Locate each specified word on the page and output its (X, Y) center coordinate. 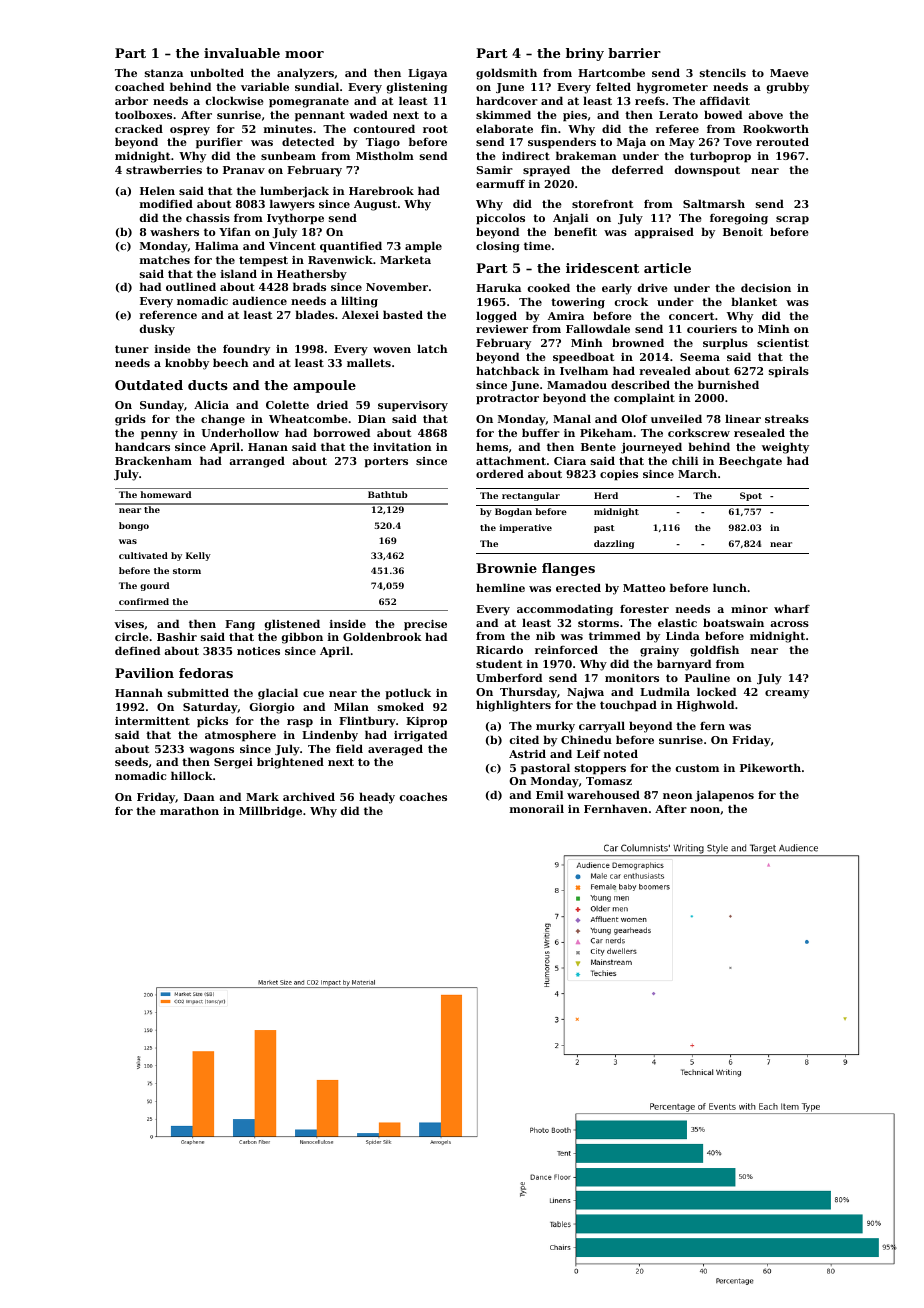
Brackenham (153, 460)
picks (212, 722)
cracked (139, 128)
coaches (423, 796)
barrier (634, 53)
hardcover (507, 100)
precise (425, 625)
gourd (154, 586)
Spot (751, 496)
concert (691, 316)
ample (423, 247)
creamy (787, 694)
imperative (526, 528)
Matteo (644, 588)
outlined (191, 286)
